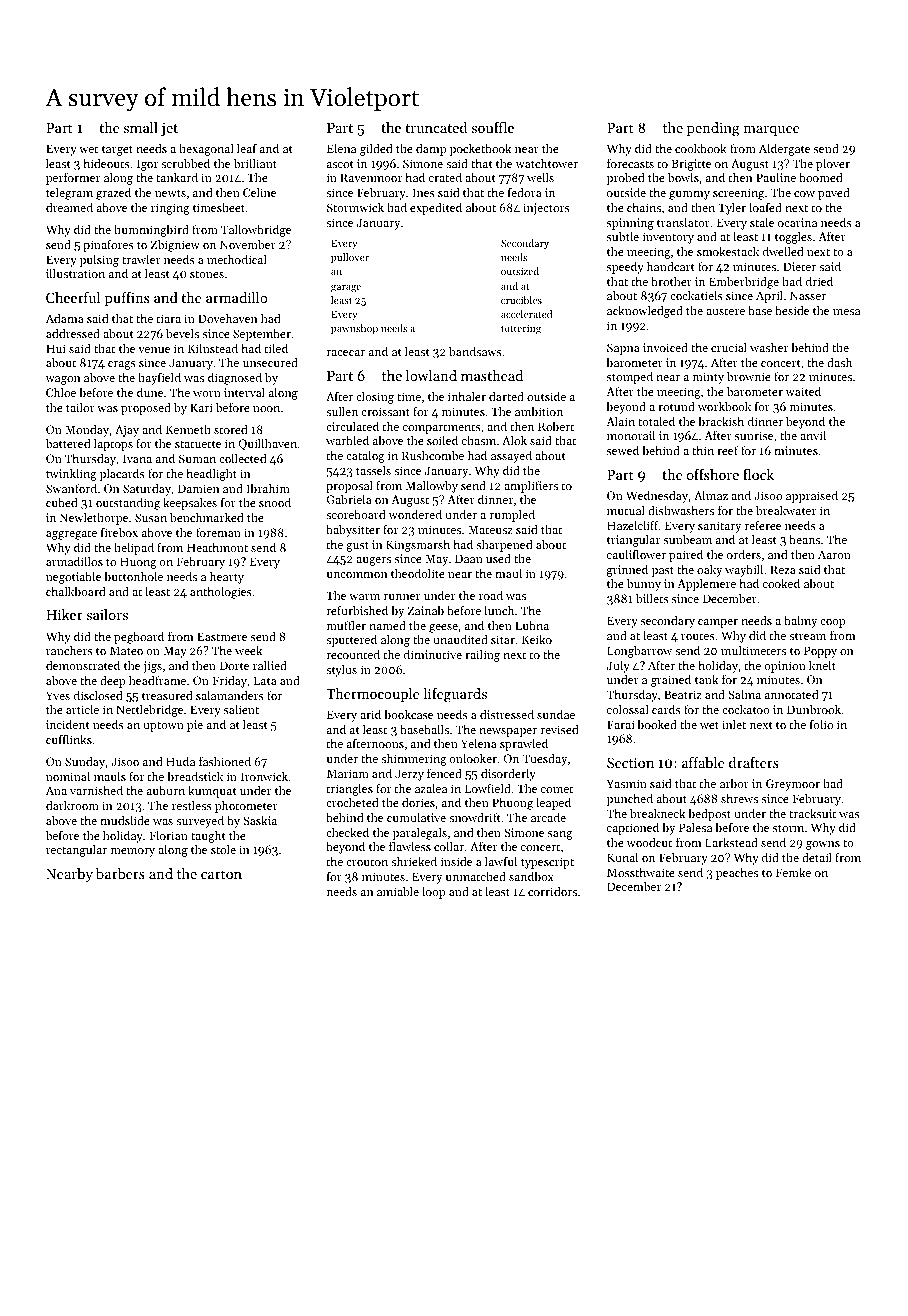 This document has width=908, height=1316. What do you see at coordinates (822, 665) in the document?
I see `knelt` at bounding box center [822, 665].
